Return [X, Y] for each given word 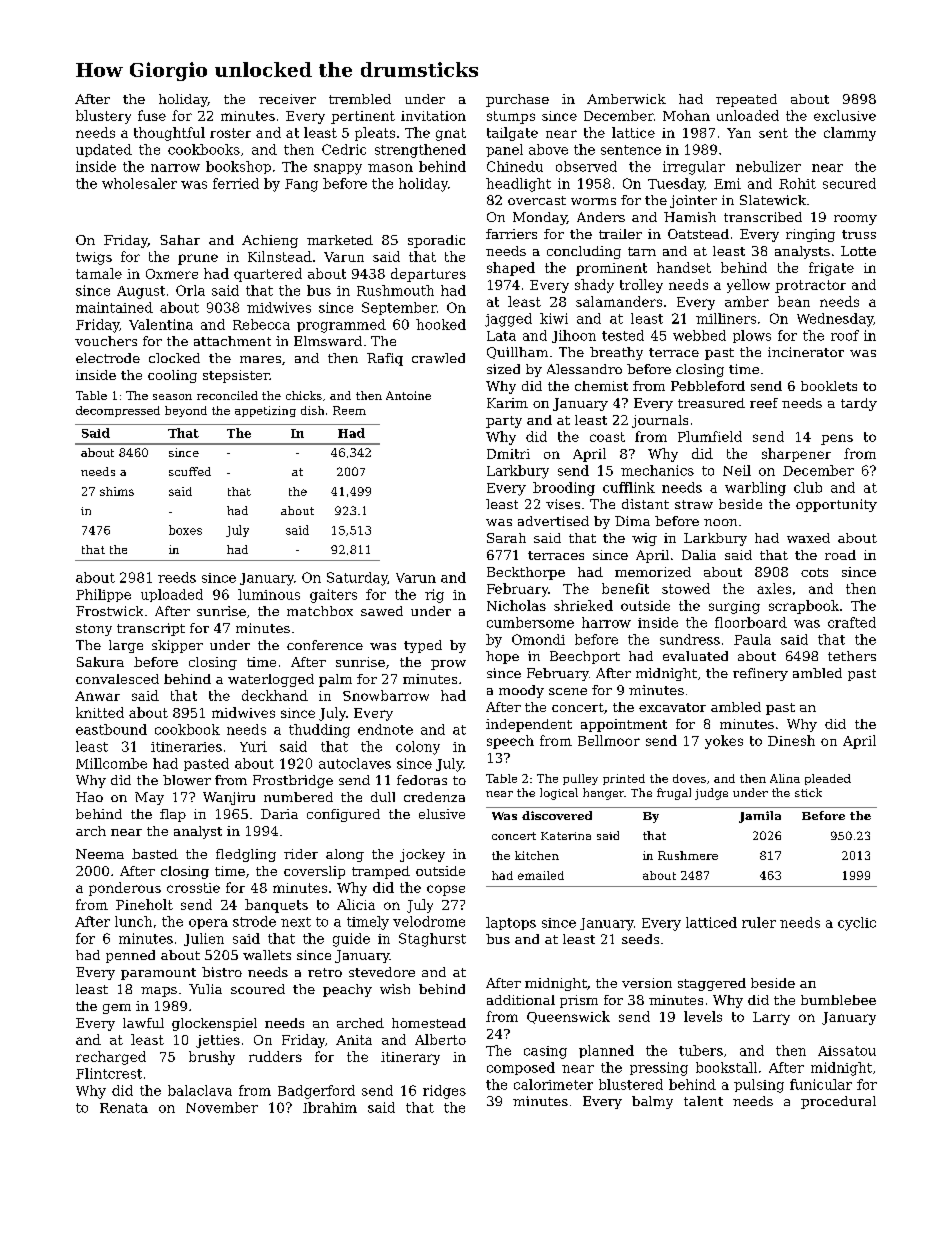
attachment [232, 341]
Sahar [180, 240]
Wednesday [835, 320]
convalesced [117, 679]
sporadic [436, 241]
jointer [693, 201]
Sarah [506, 538]
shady [594, 286]
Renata [124, 1108]
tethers [852, 656]
